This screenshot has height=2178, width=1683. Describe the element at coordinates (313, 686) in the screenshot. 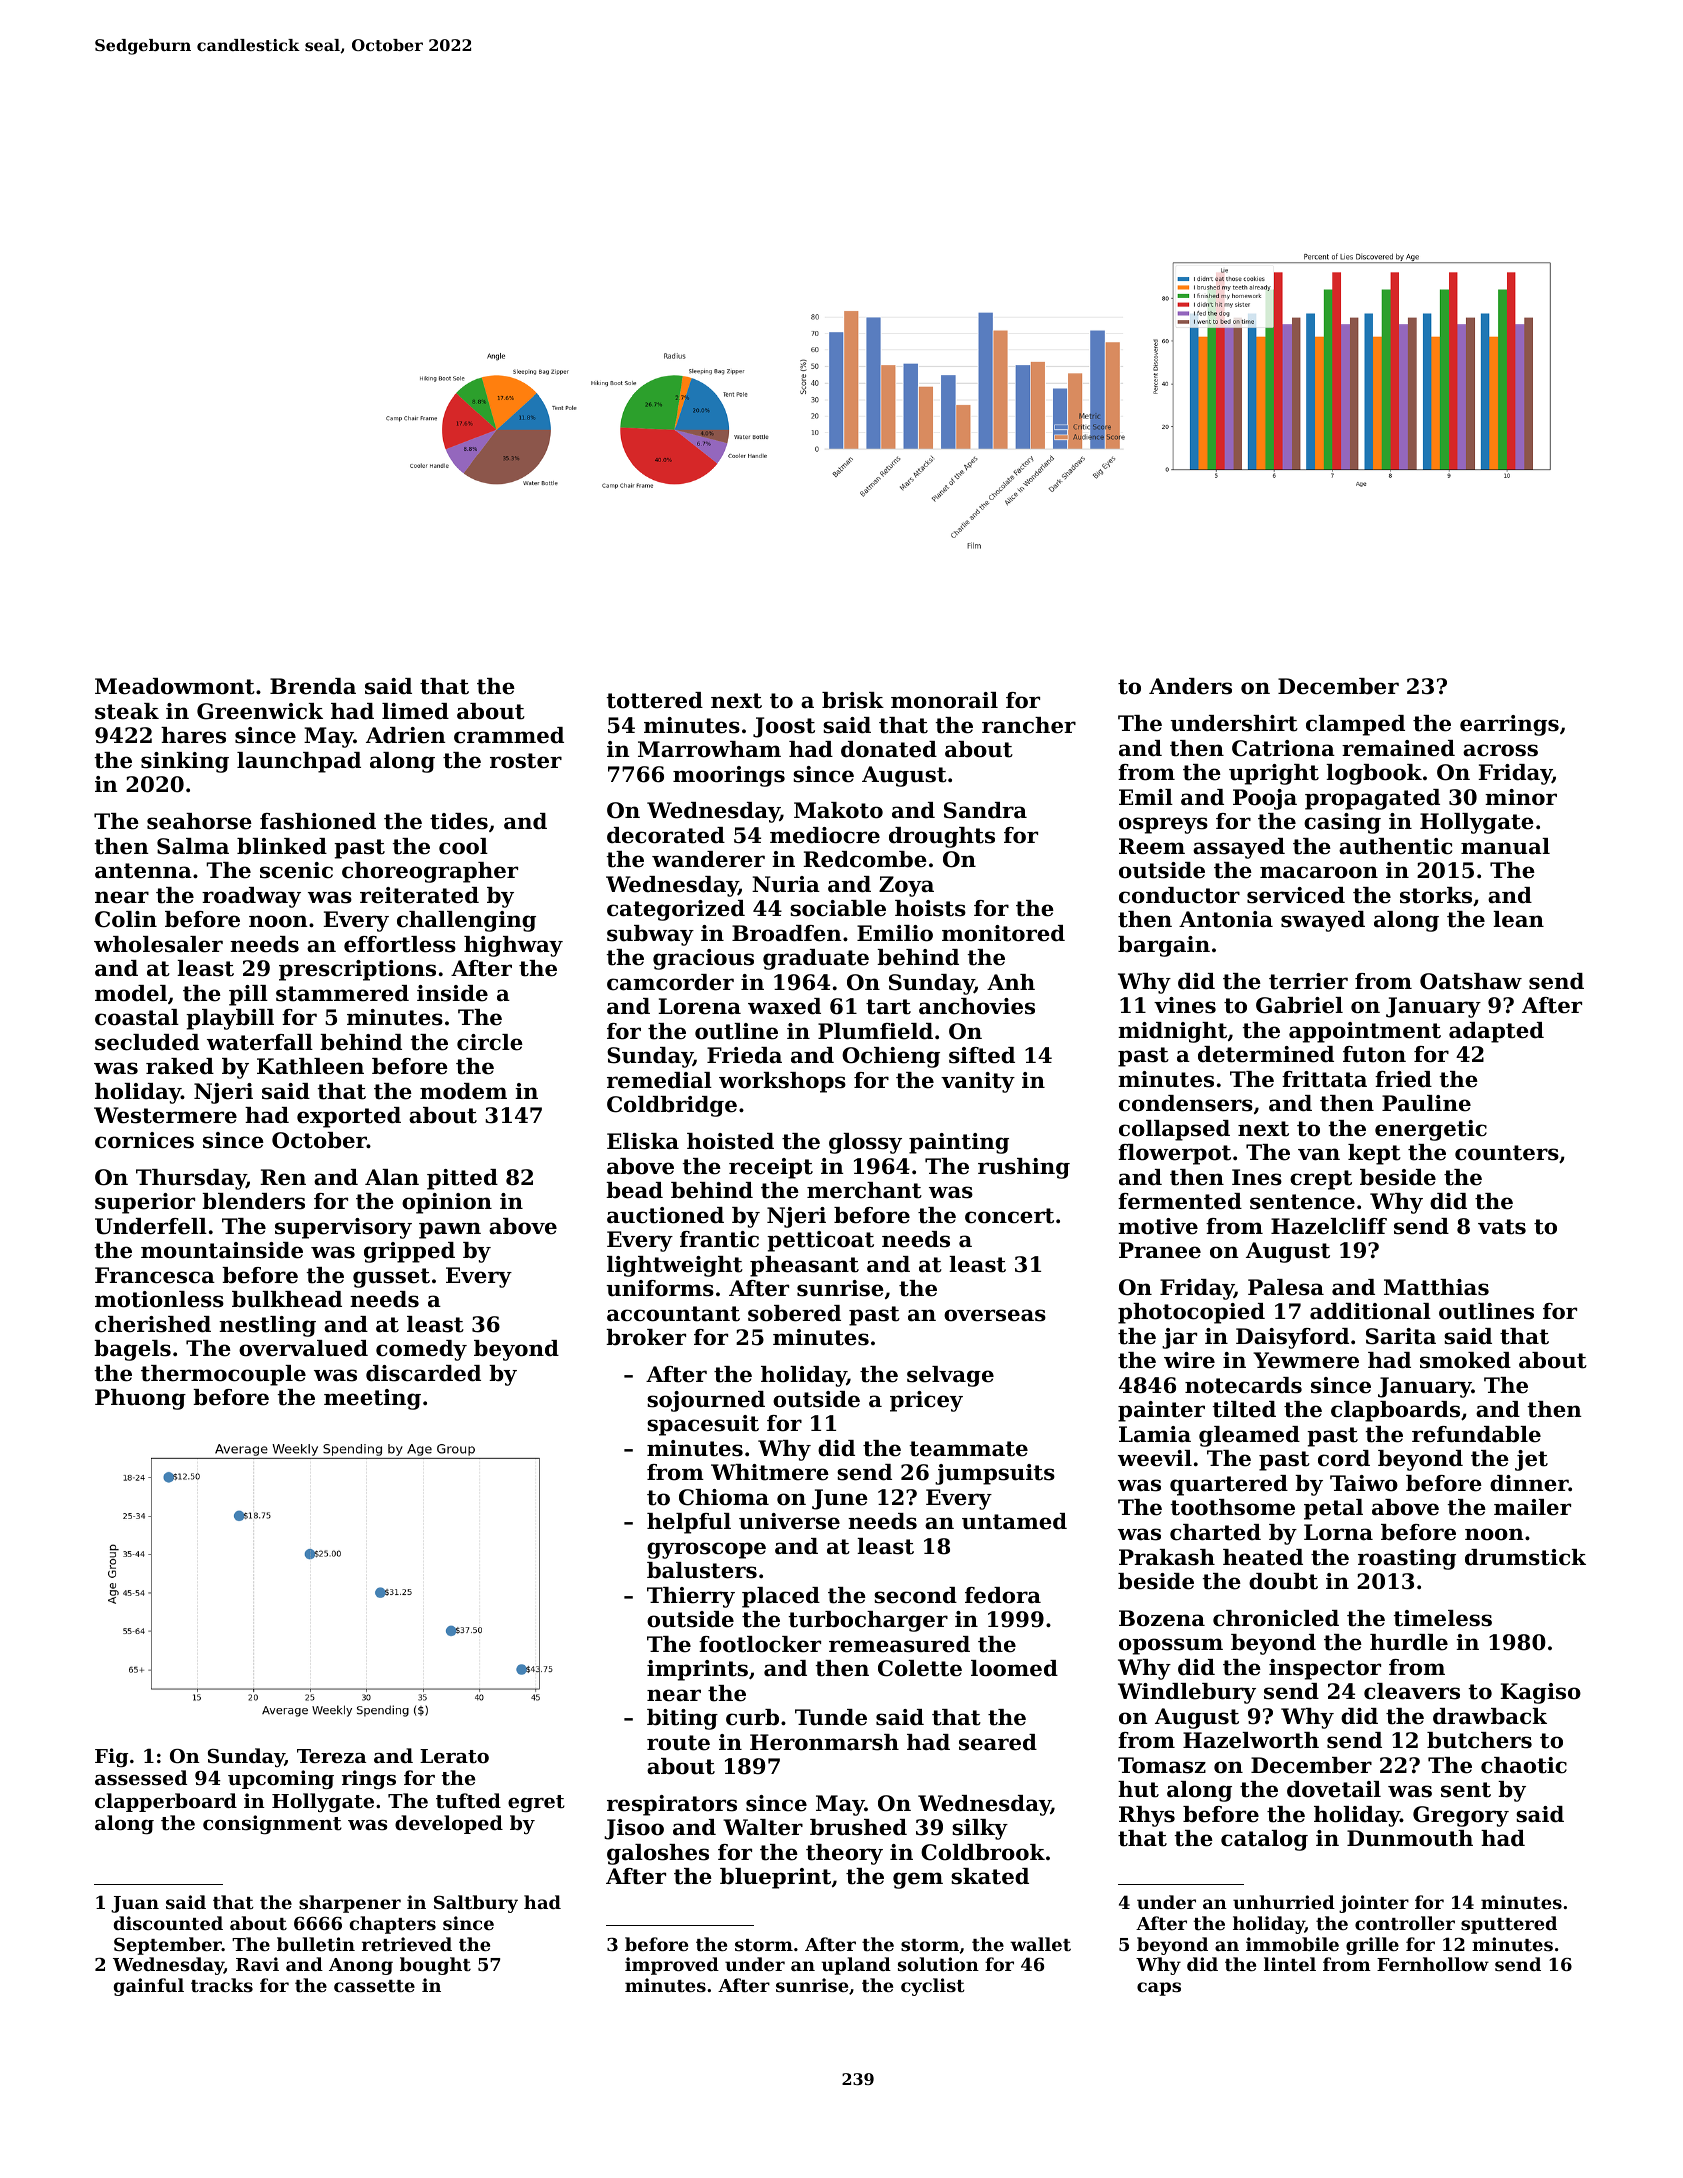

I see `Brenda` at that location.
